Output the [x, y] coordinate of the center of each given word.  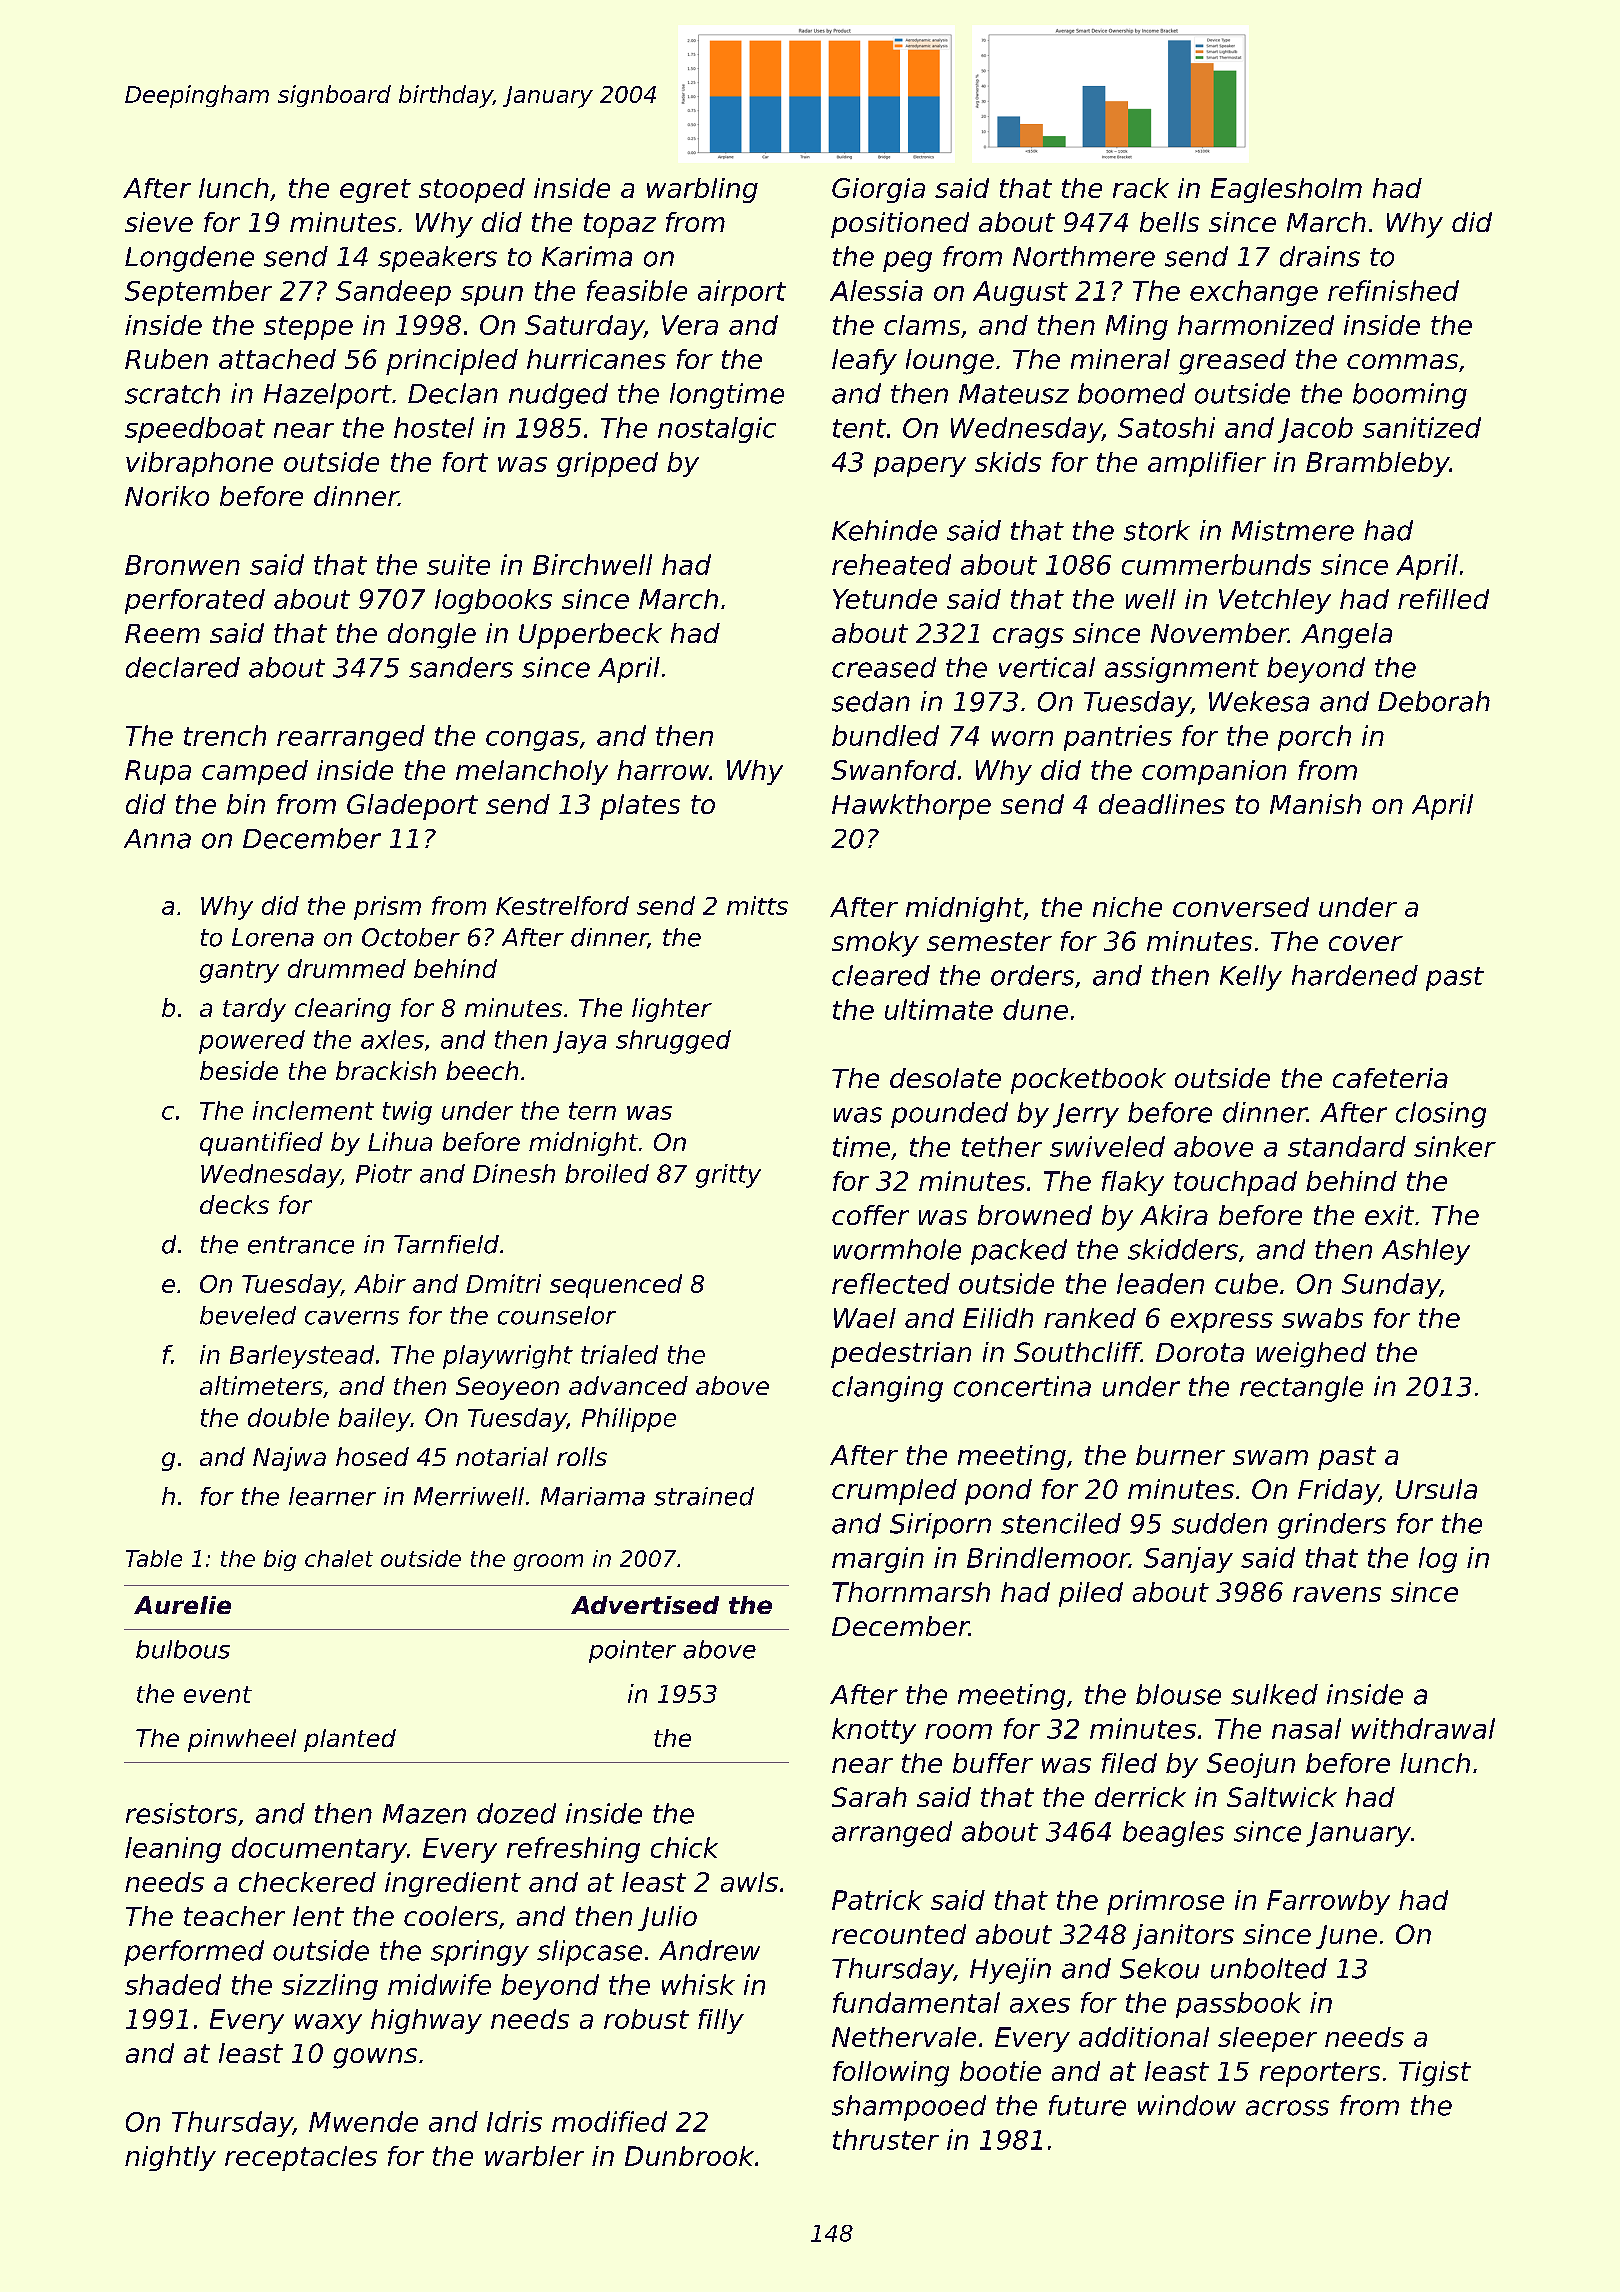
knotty [874, 1731]
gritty [728, 1176]
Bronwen [182, 565]
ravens [1337, 1594]
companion [1214, 772]
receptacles [301, 2158]
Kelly [1251, 978]
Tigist [1435, 2074]
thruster [886, 2139]
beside [239, 1070]
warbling [702, 190]
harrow [663, 770]
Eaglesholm [1286, 190]
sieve [159, 222]
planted [350, 1740]
